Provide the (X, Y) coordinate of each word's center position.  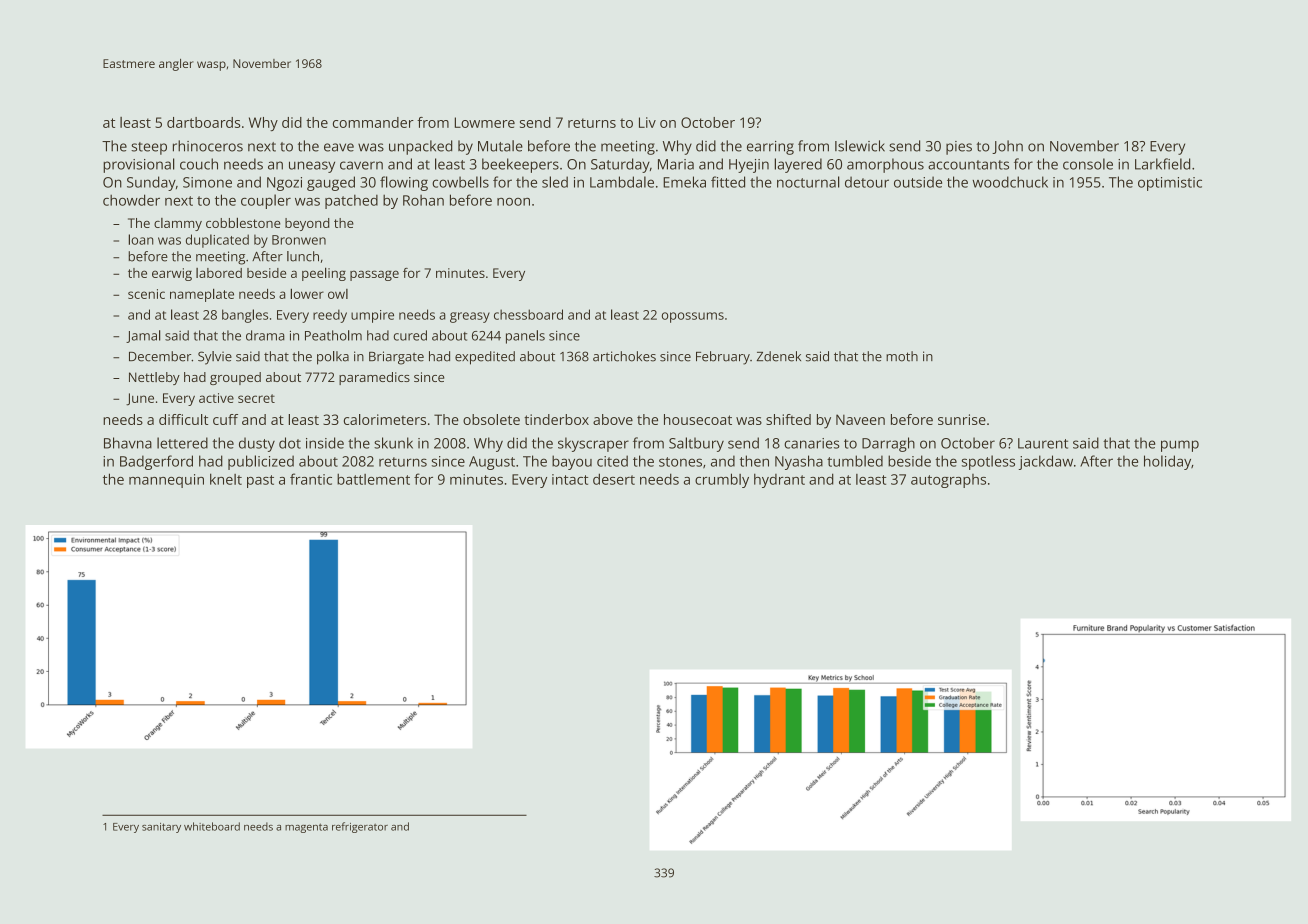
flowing (404, 183)
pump (1180, 446)
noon (513, 202)
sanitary (161, 828)
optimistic (1170, 184)
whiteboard (212, 826)
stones (680, 462)
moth (902, 356)
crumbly (722, 480)
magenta (306, 828)
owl (338, 294)
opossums (693, 317)
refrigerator (360, 827)
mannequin (166, 481)
